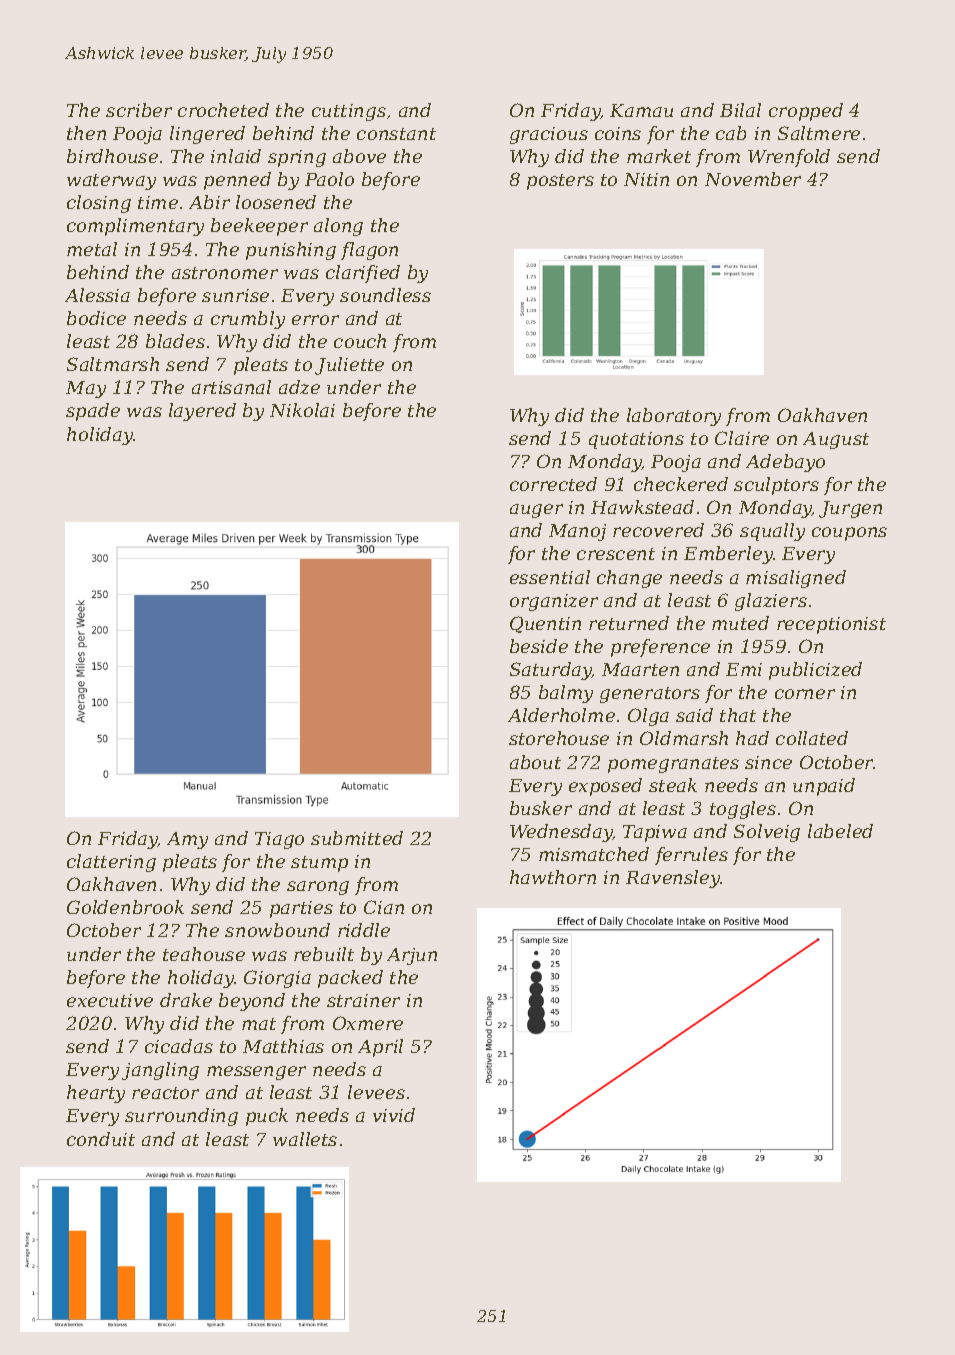 This image has height=1355, width=955. What do you see at coordinates (101, 1139) in the image?
I see `conduit` at bounding box center [101, 1139].
